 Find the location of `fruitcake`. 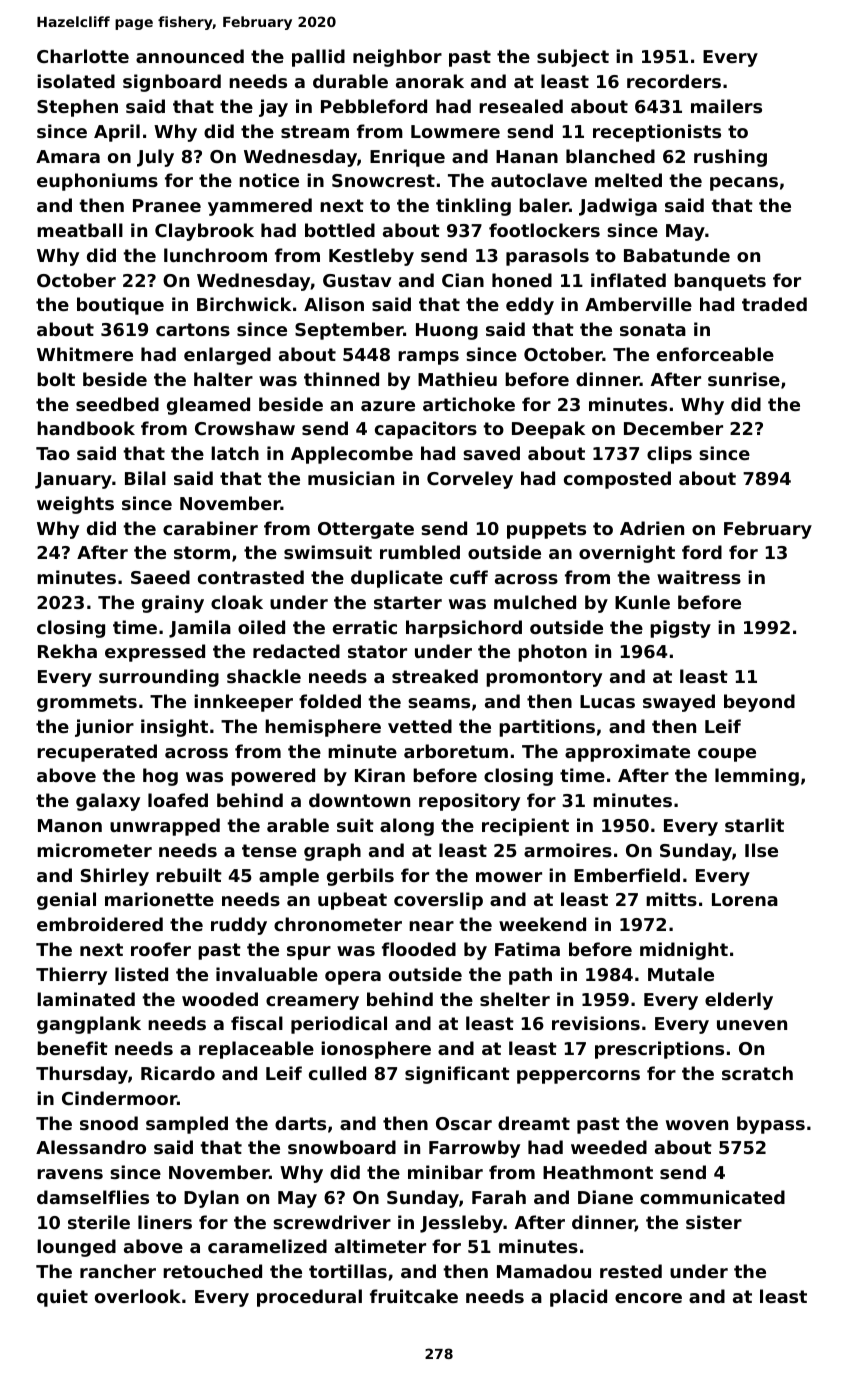

fruitcake is located at coordinates (414, 1296).
